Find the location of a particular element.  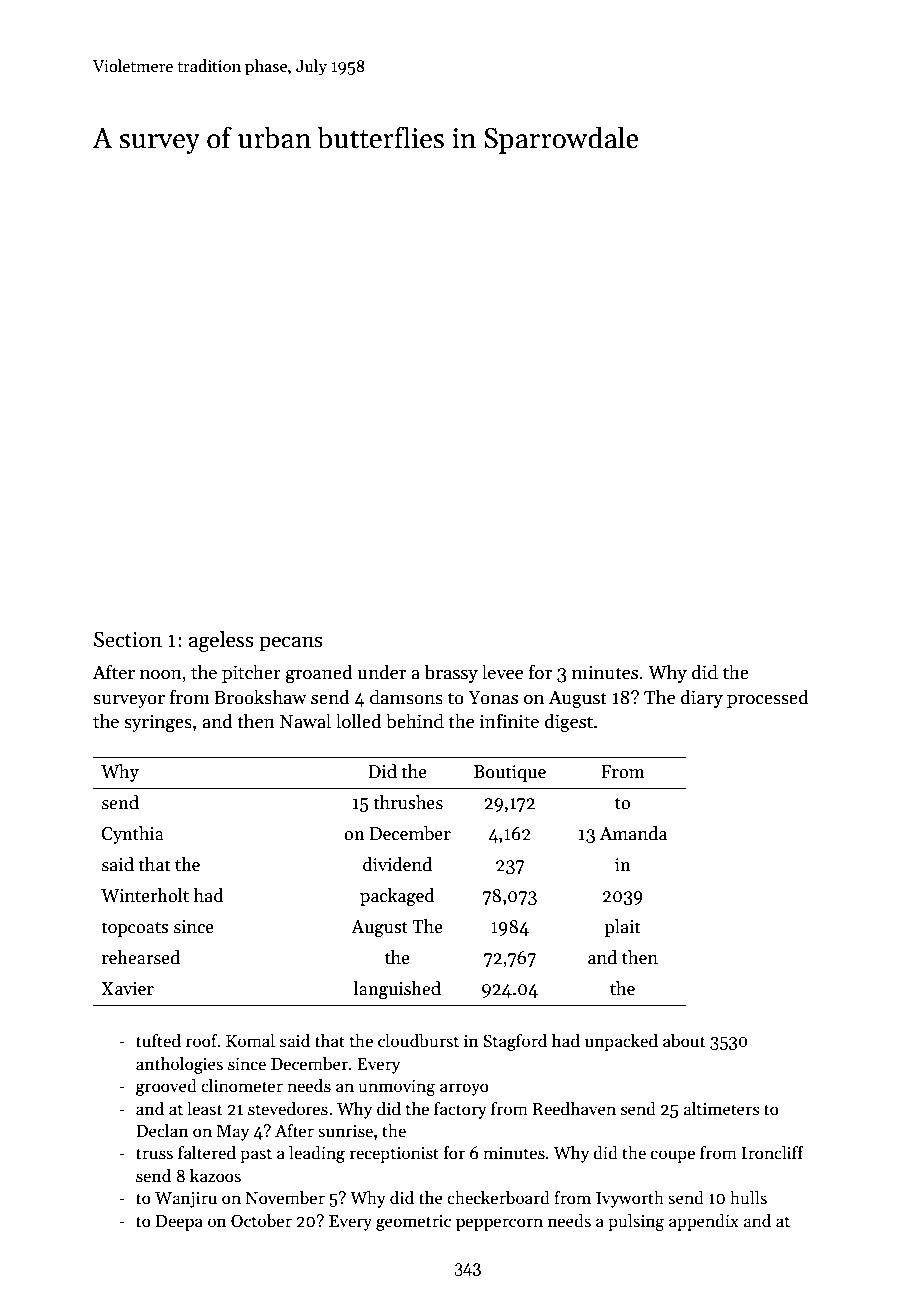

packaged is located at coordinates (397, 897).
